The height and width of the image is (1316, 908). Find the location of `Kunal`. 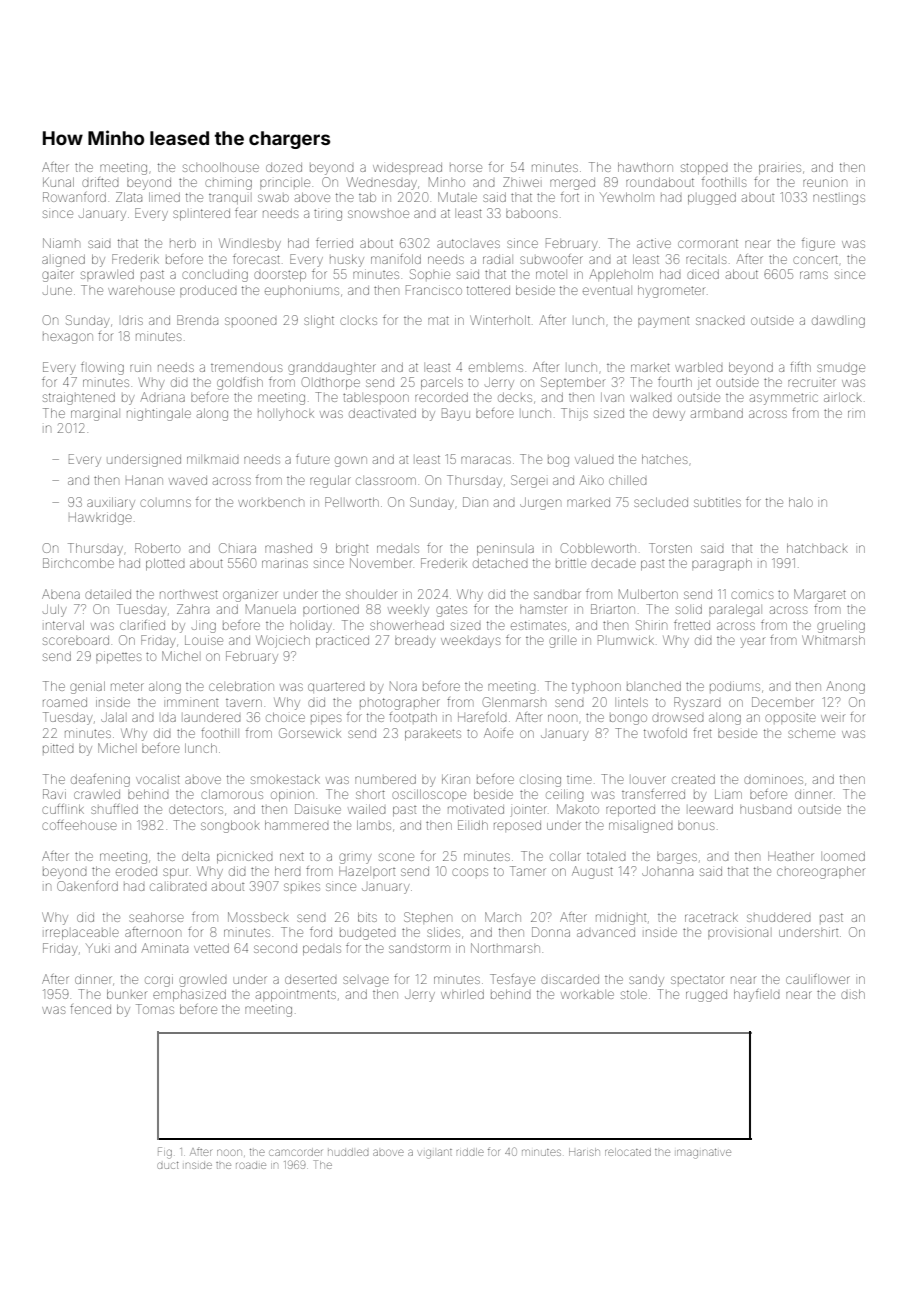

Kunal is located at coordinates (58, 182).
